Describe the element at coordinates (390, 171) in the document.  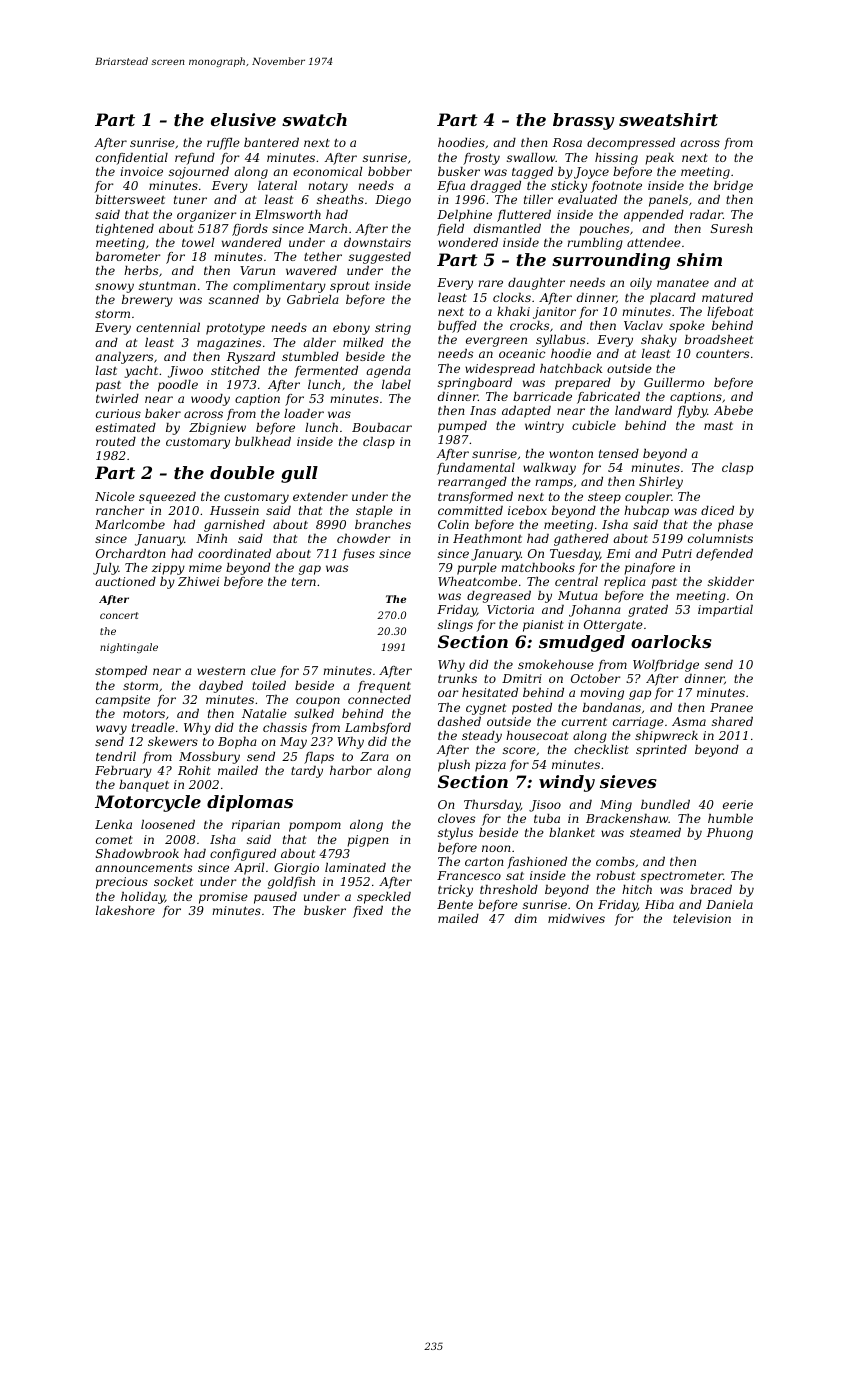
I see `bobber` at that location.
